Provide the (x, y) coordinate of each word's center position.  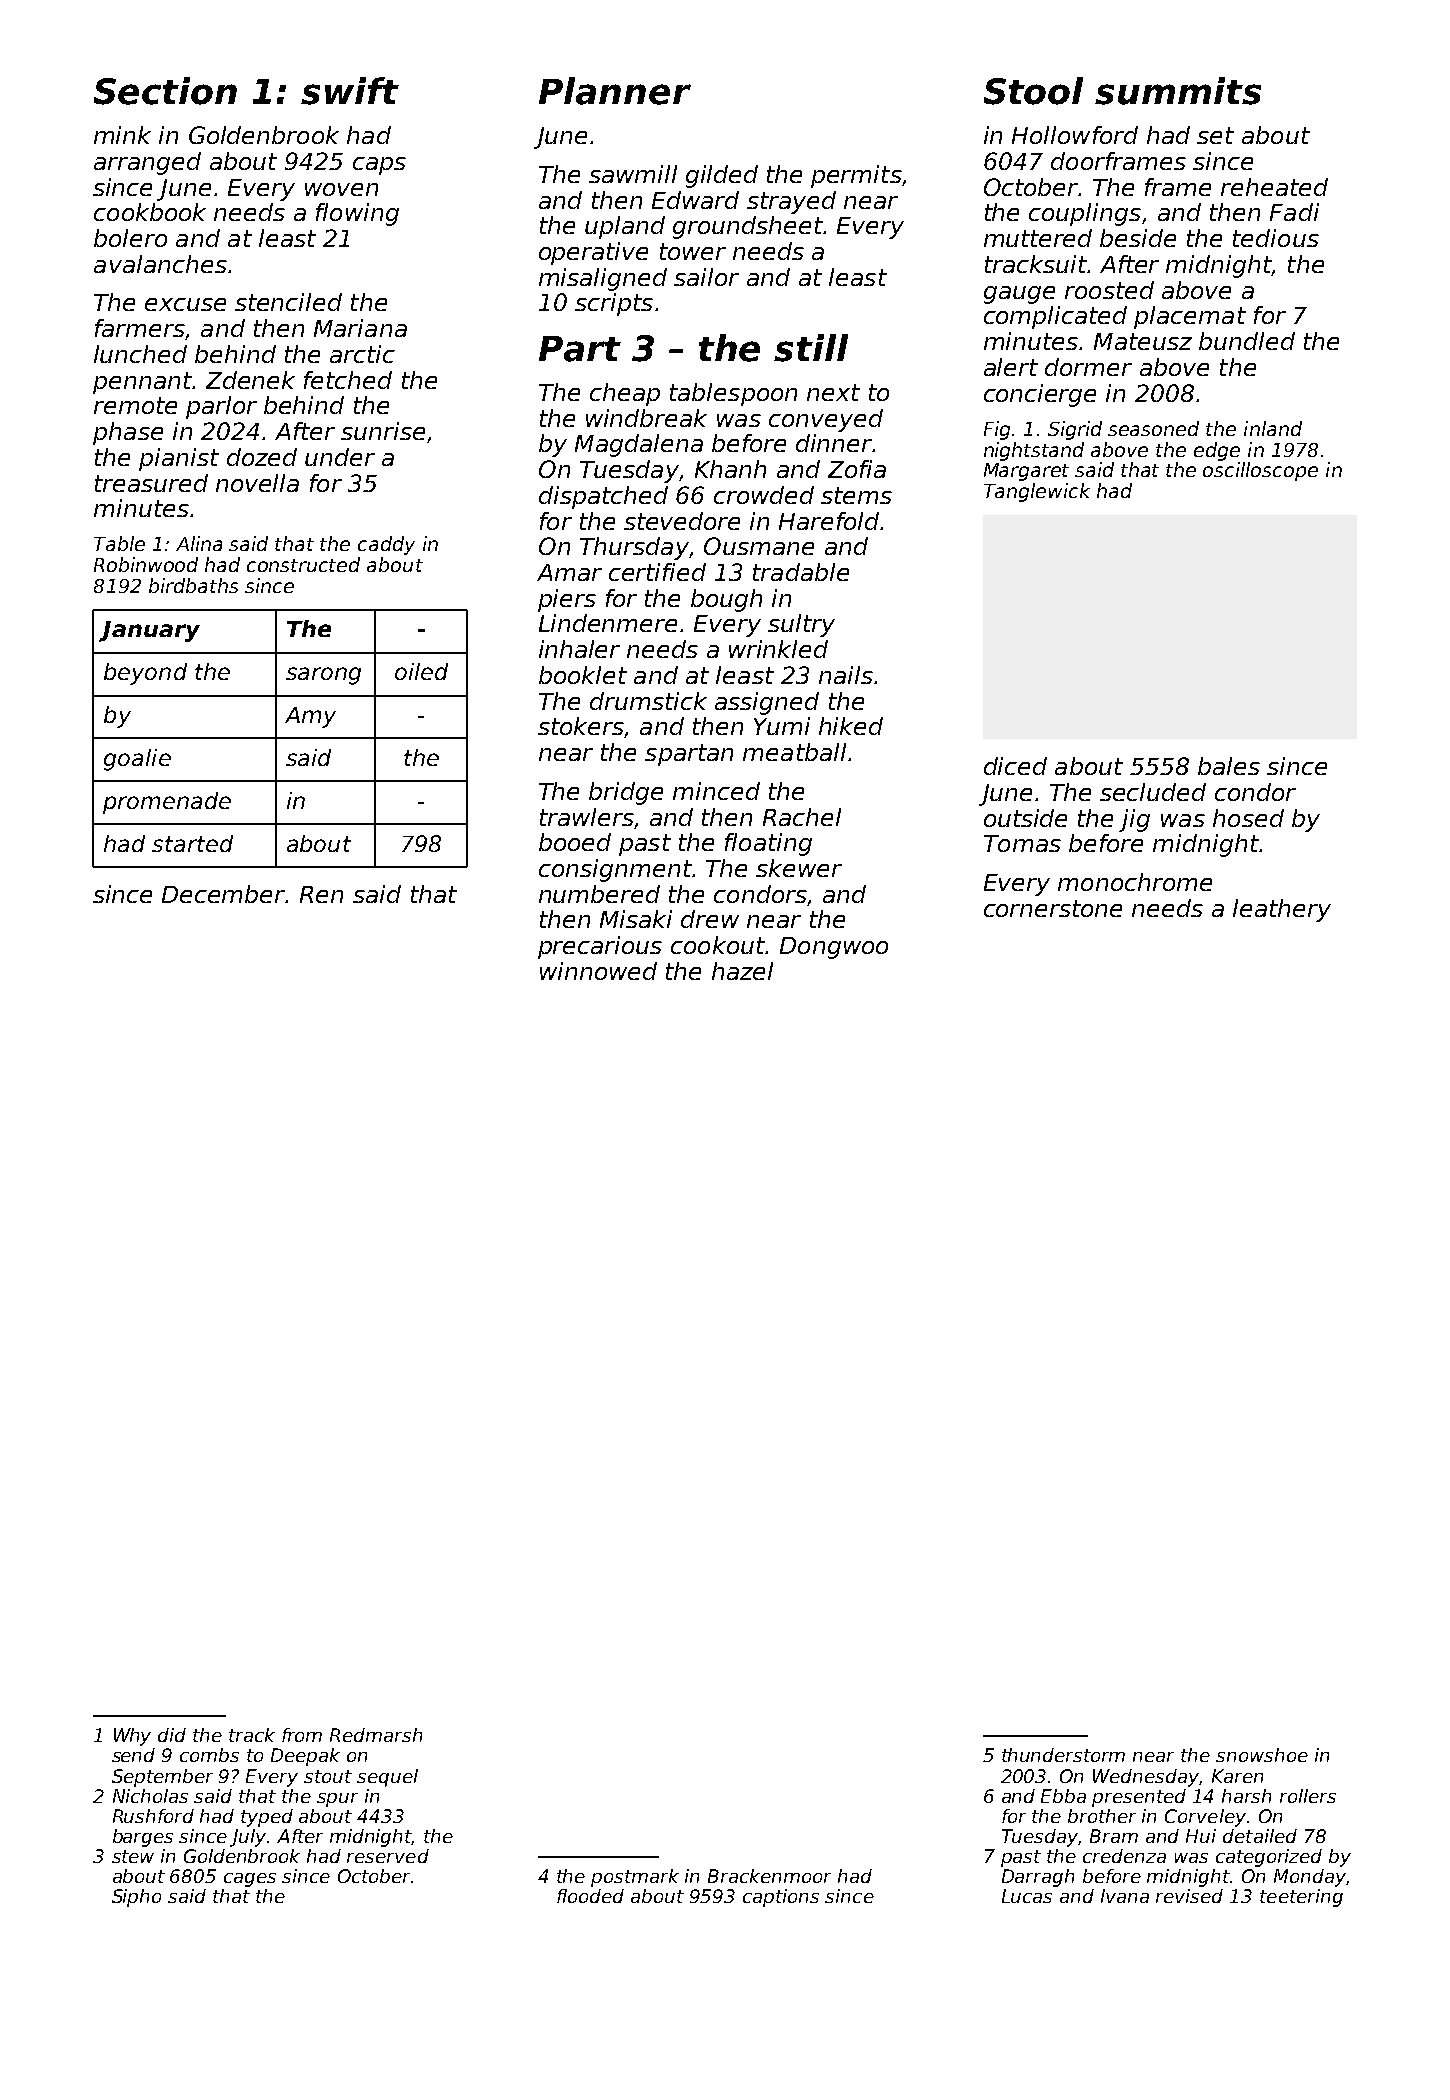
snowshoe (1262, 1755)
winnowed (598, 971)
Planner (615, 91)
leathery (1282, 910)
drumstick (648, 701)
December (224, 894)
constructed (303, 564)
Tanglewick (1037, 492)
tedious (1276, 238)
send (133, 1755)
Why (132, 1737)
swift (350, 91)
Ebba (1063, 1796)
